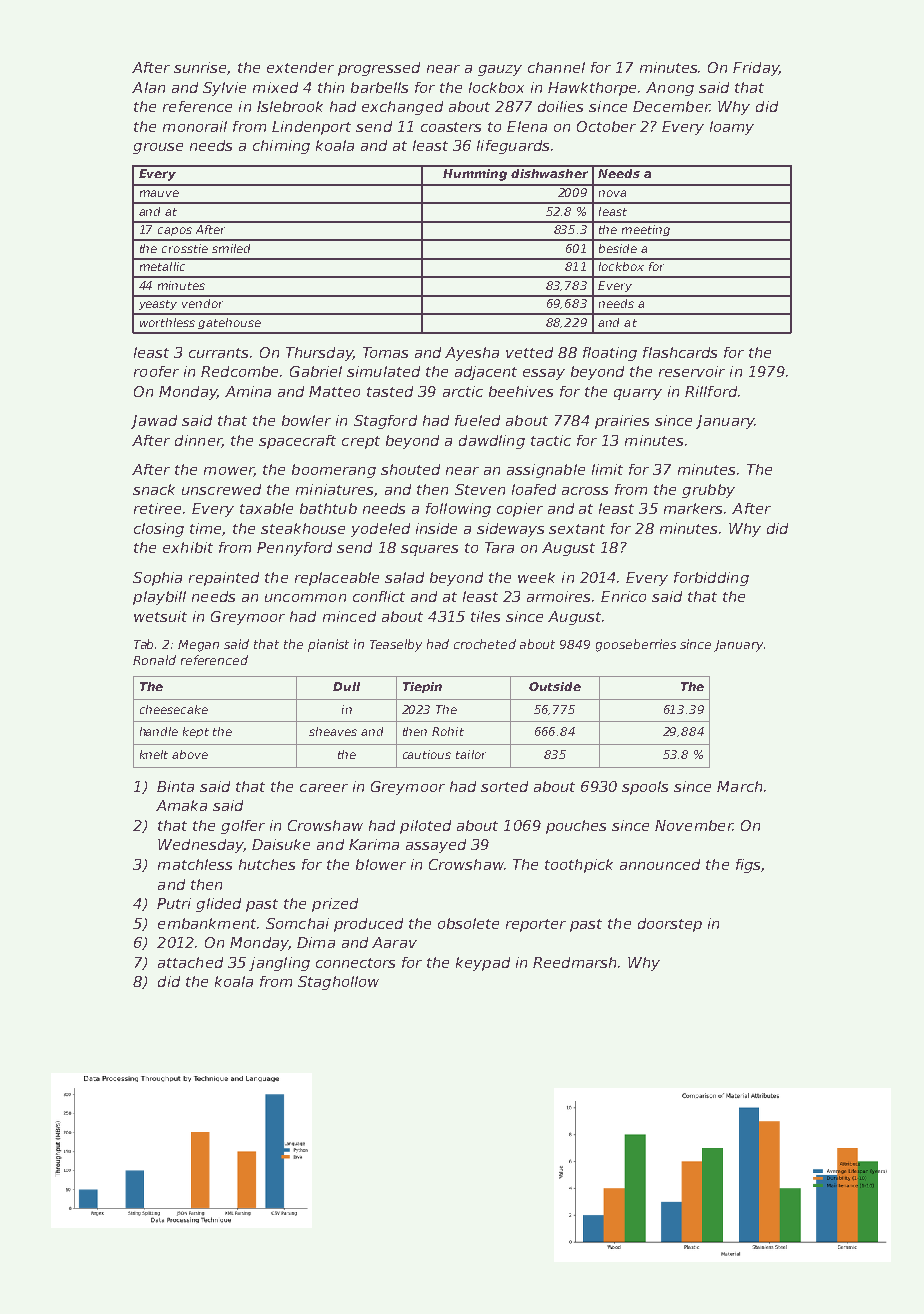  What do you see at coordinates (154, 754) in the screenshot?
I see `knelt` at bounding box center [154, 754].
